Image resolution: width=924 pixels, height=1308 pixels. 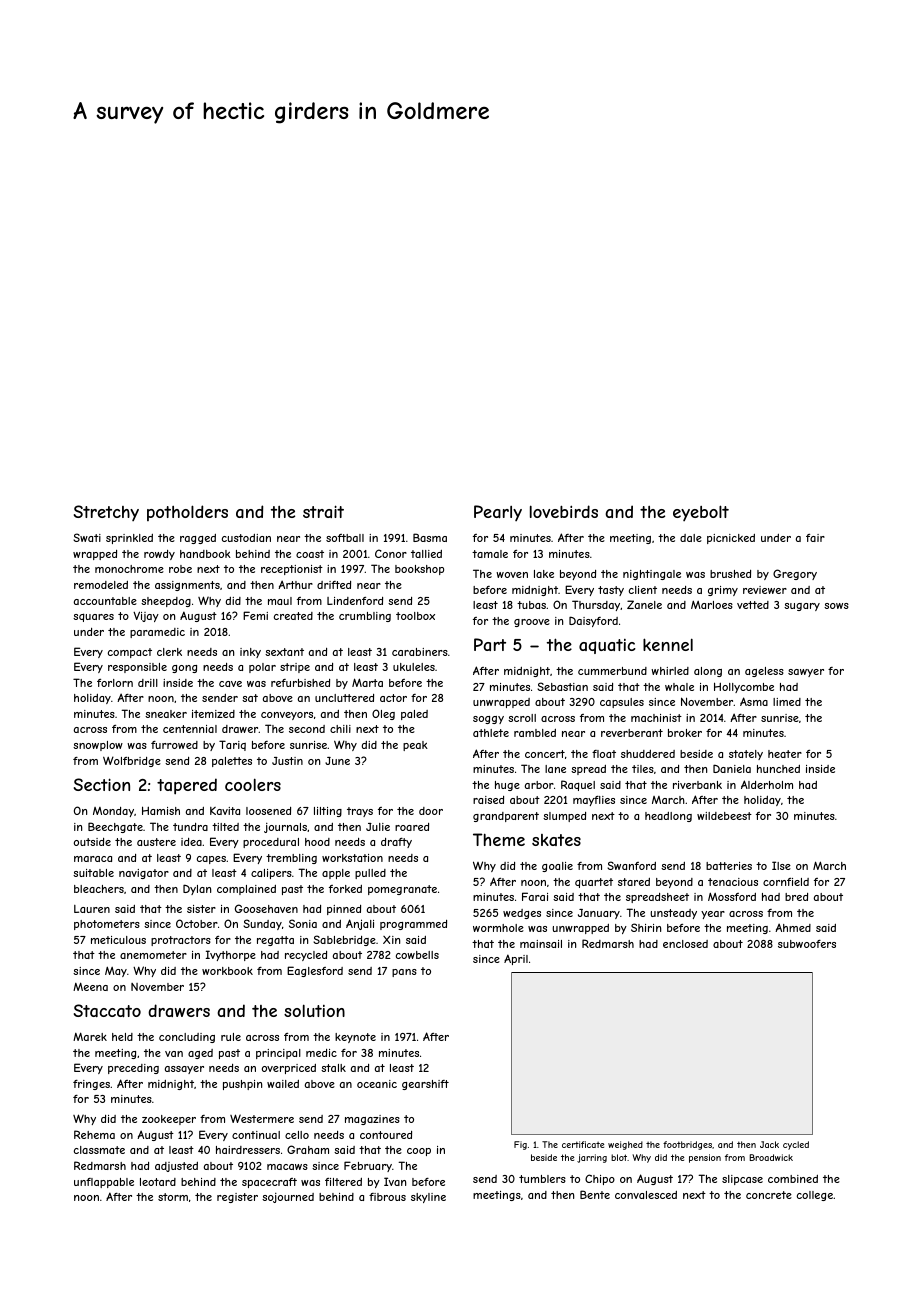 What do you see at coordinates (323, 511) in the screenshot?
I see `strait` at bounding box center [323, 511].
